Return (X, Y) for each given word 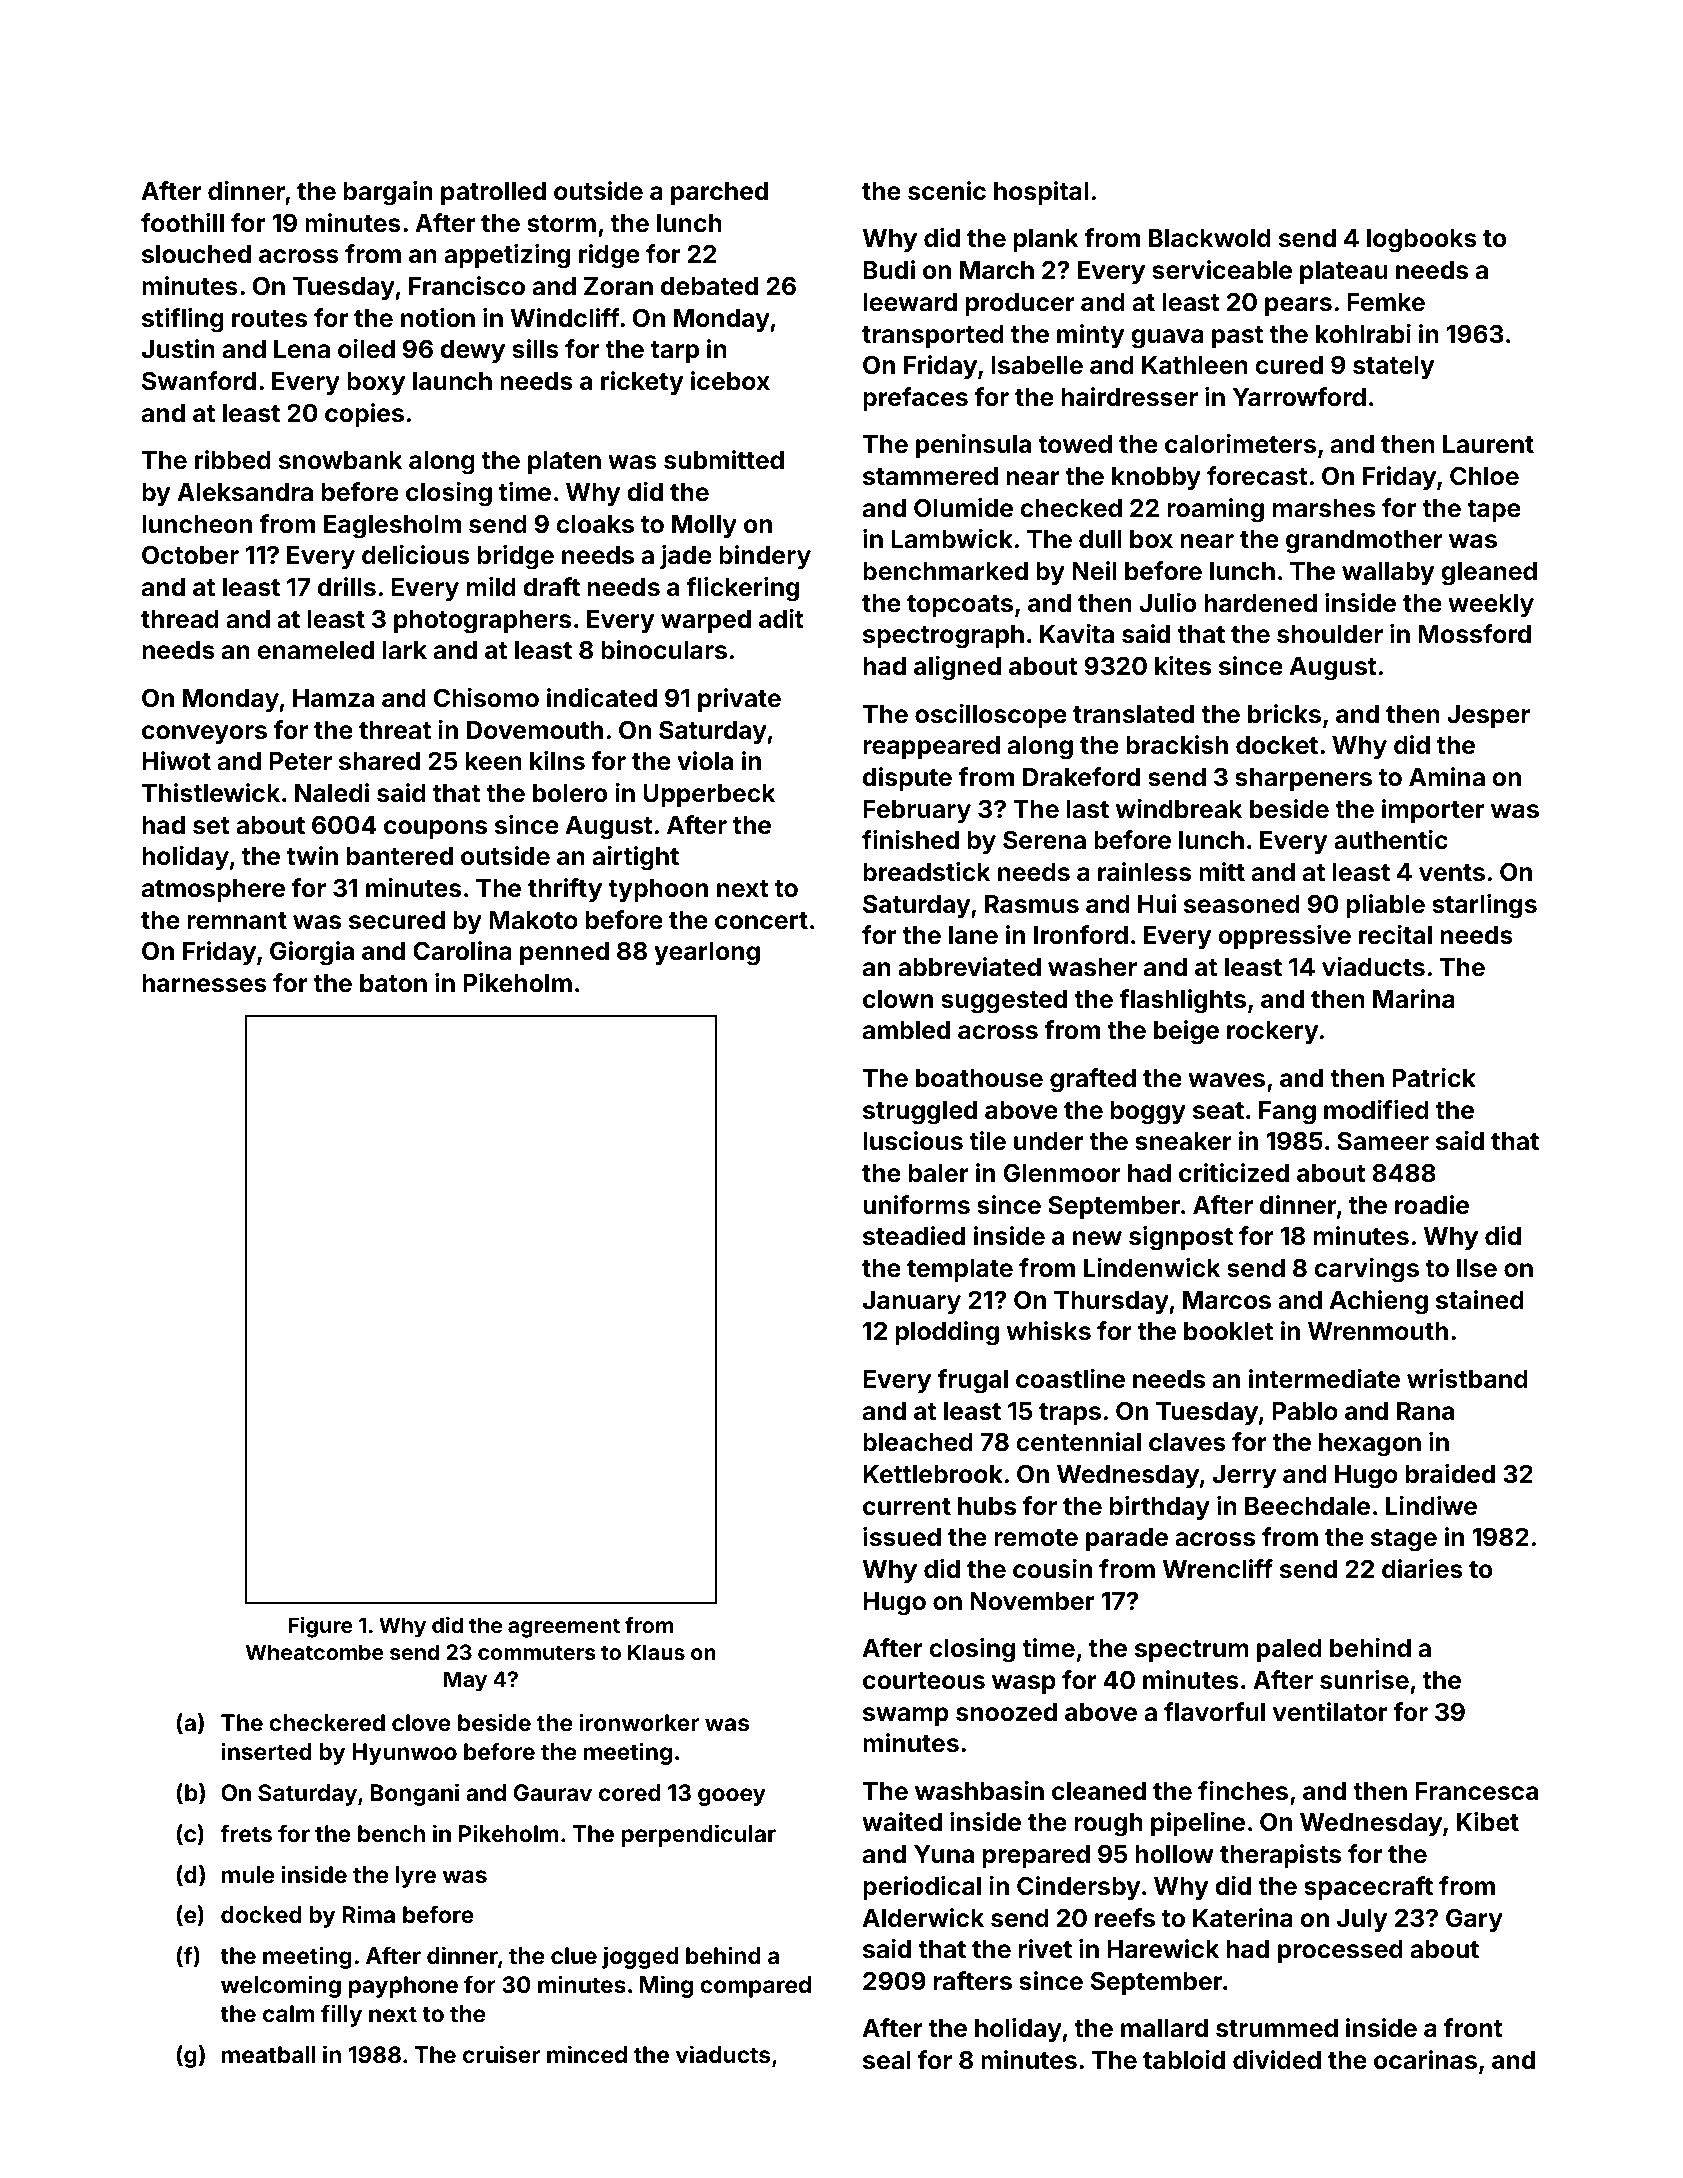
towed (1075, 444)
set (211, 826)
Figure (320, 1627)
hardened (1260, 603)
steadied (914, 1236)
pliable (1386, 906)
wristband (1467, 1379)
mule (248, 1874)
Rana (1425, 1411)
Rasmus (1032, 904)
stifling (183, 320)
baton (393, 983)
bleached (918, 1442)
